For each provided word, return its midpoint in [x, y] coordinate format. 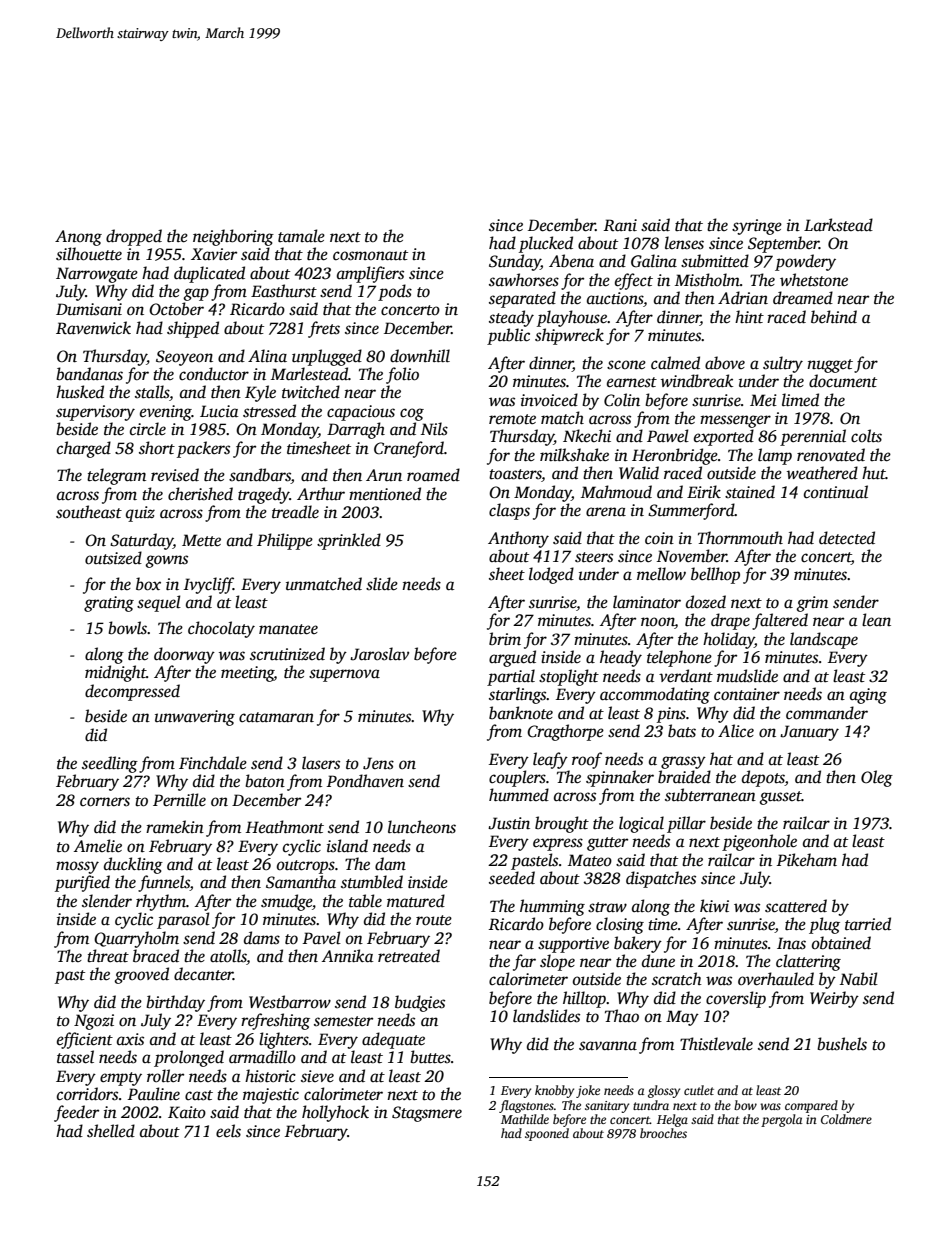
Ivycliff [208, 585]
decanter [203, 974]
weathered [822, 473]
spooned [547, 1134]
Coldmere [846, 1119]
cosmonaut [370, 255]
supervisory [95, 413]
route [434, 920]
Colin [622, 400]
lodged [551, 575]
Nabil [859, 979]
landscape [824, 640]
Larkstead [838, 225]
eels [228, 1131]
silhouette [89, 254]
